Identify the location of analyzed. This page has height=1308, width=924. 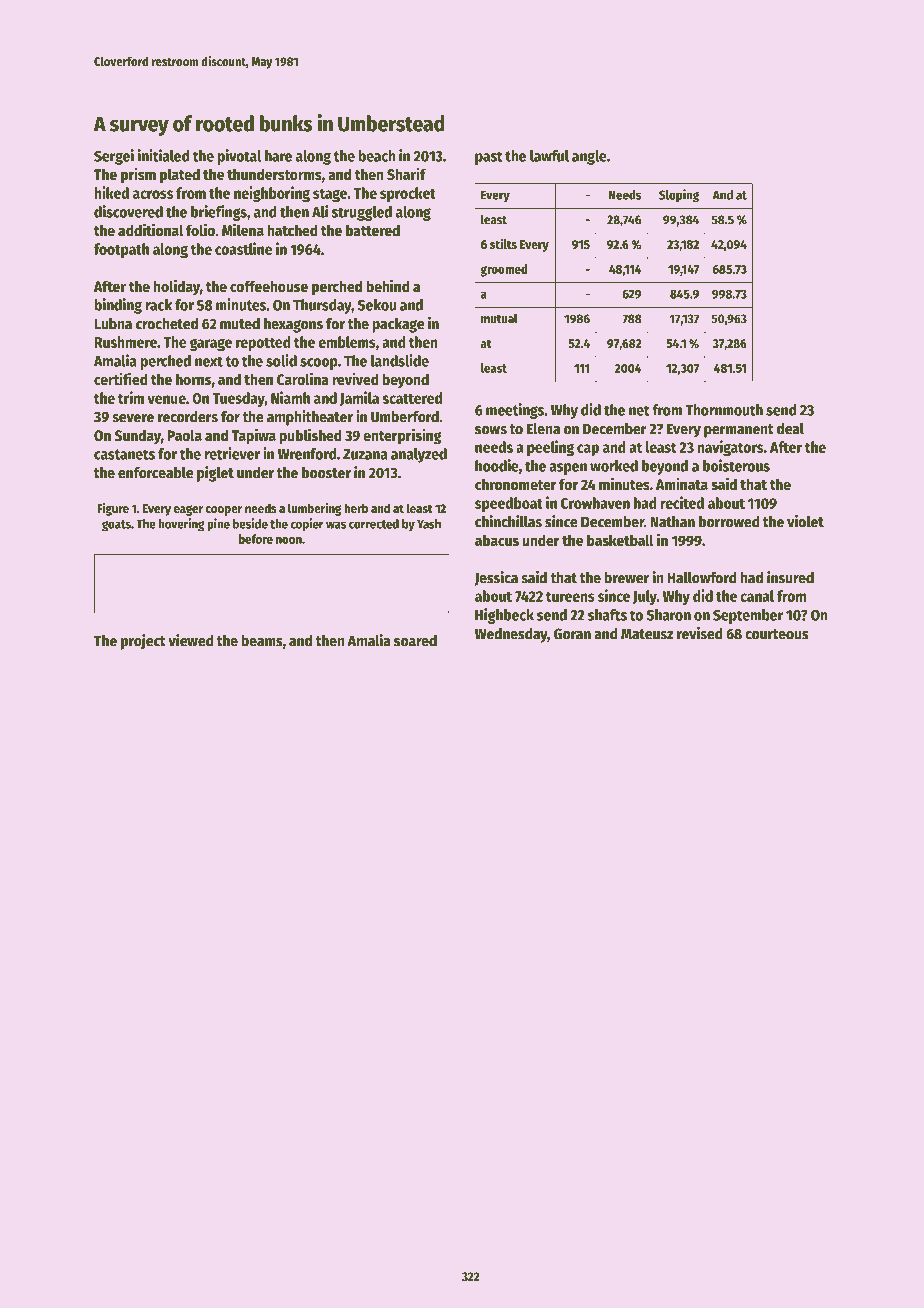
(419, 455).
